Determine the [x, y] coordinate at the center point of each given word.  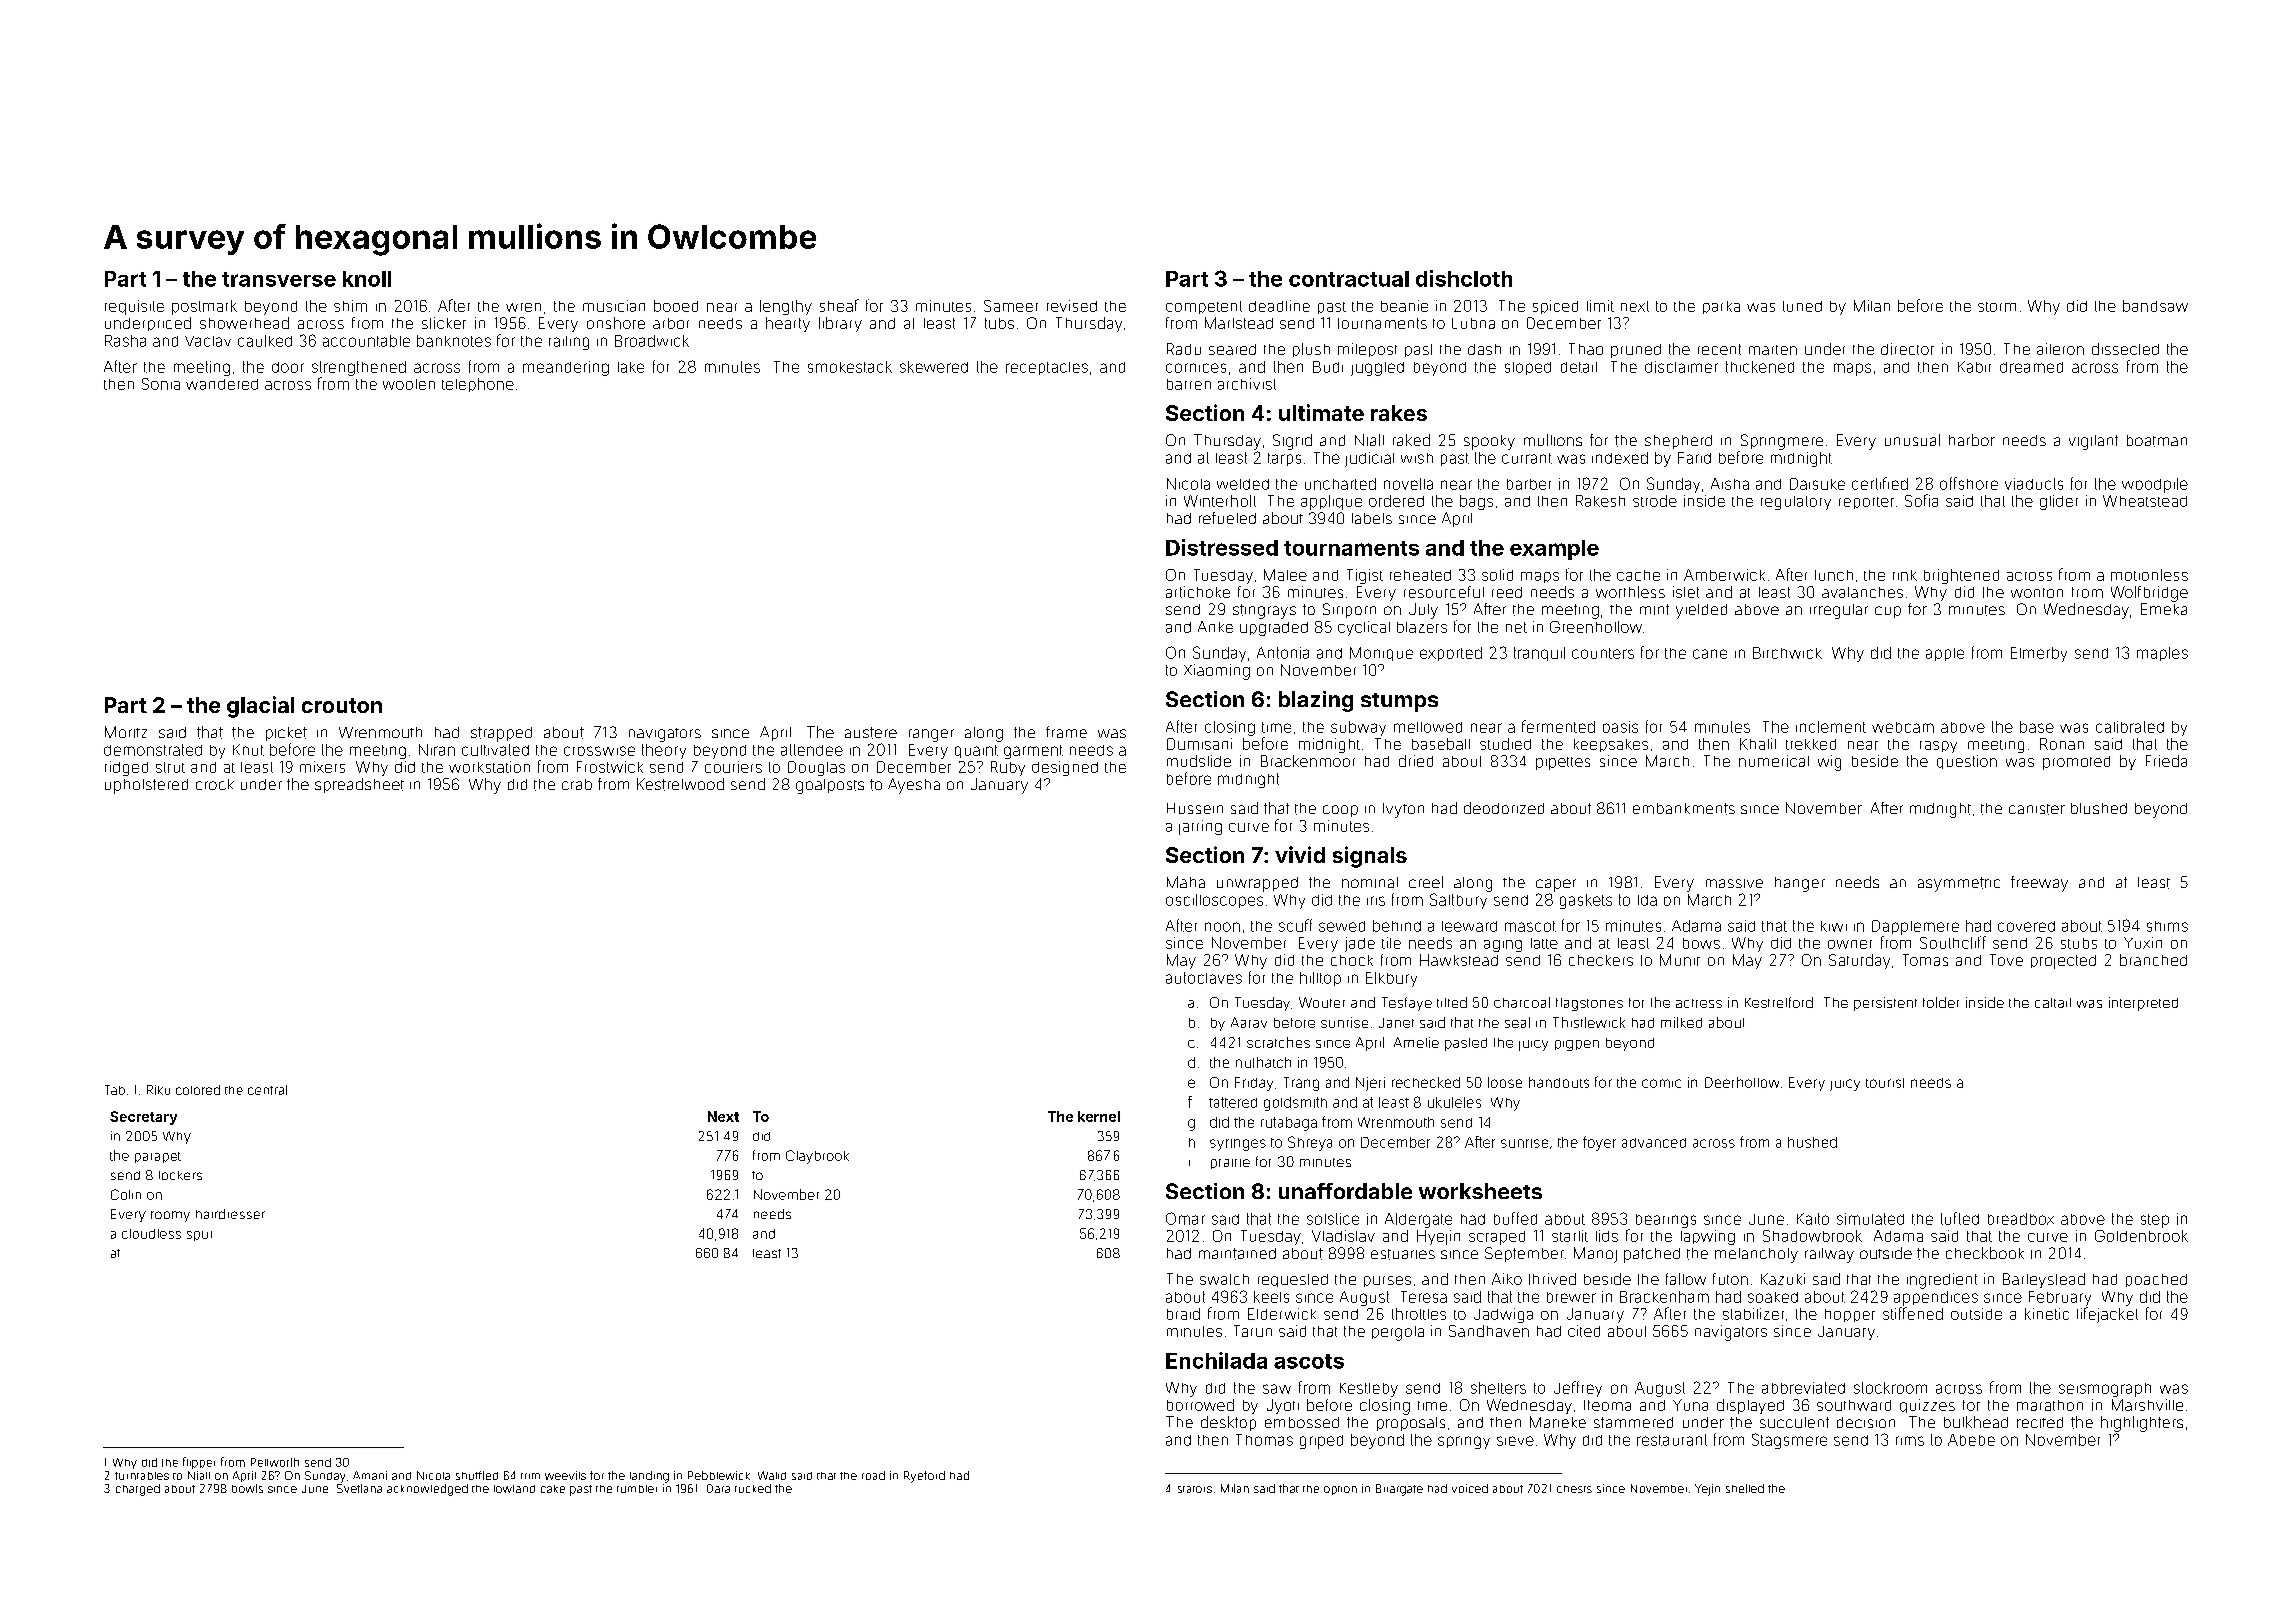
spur [199, 1236]
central [267, 1090]
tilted [1452, 1002]
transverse [279, 279]
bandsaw [2155, 306]
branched [2153, 960]
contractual [1349, 279]
